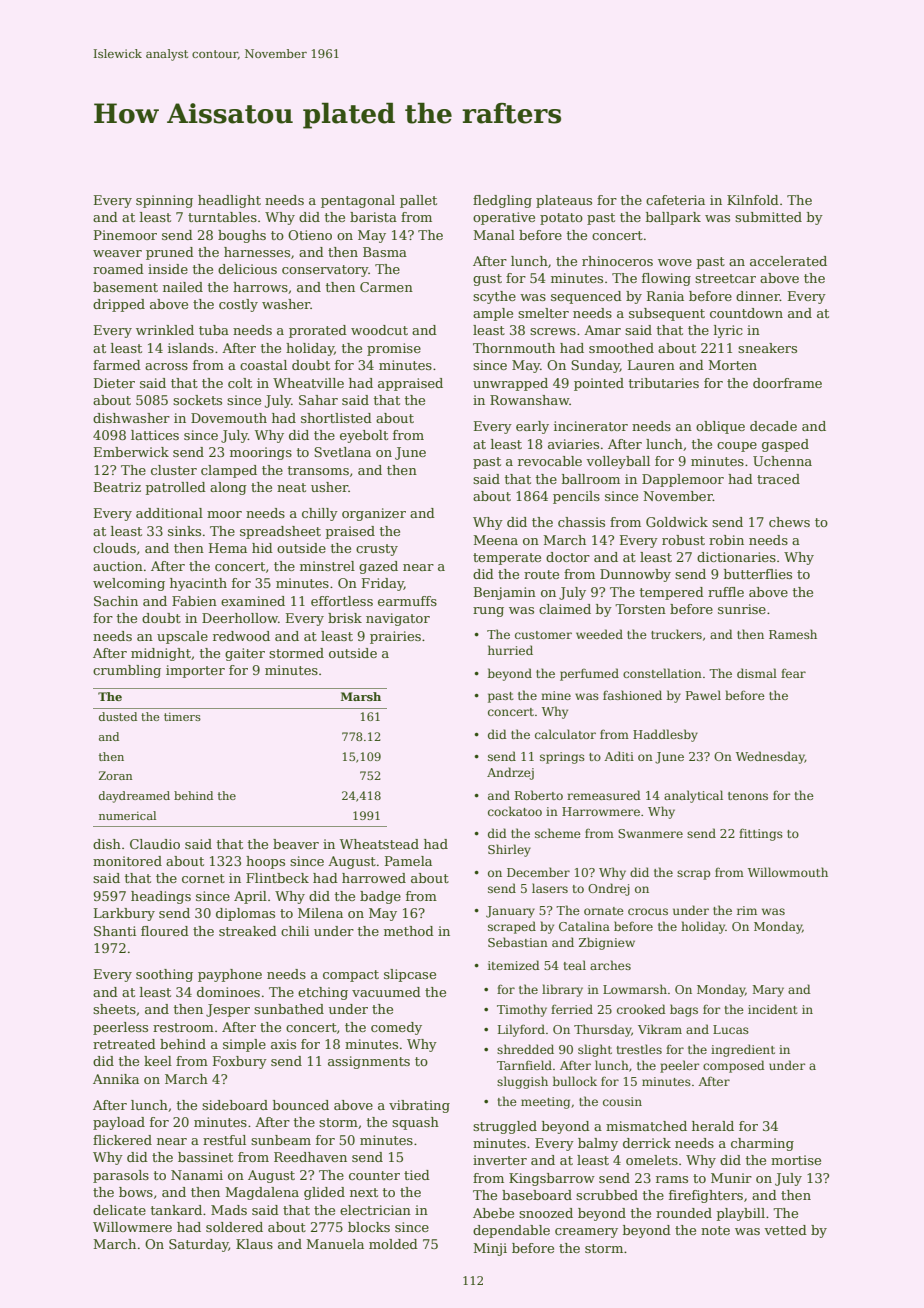  What do you see at coordinates (591, 426) in the screenshot?
I see `incinerator` at bounding box center [591, 426].
